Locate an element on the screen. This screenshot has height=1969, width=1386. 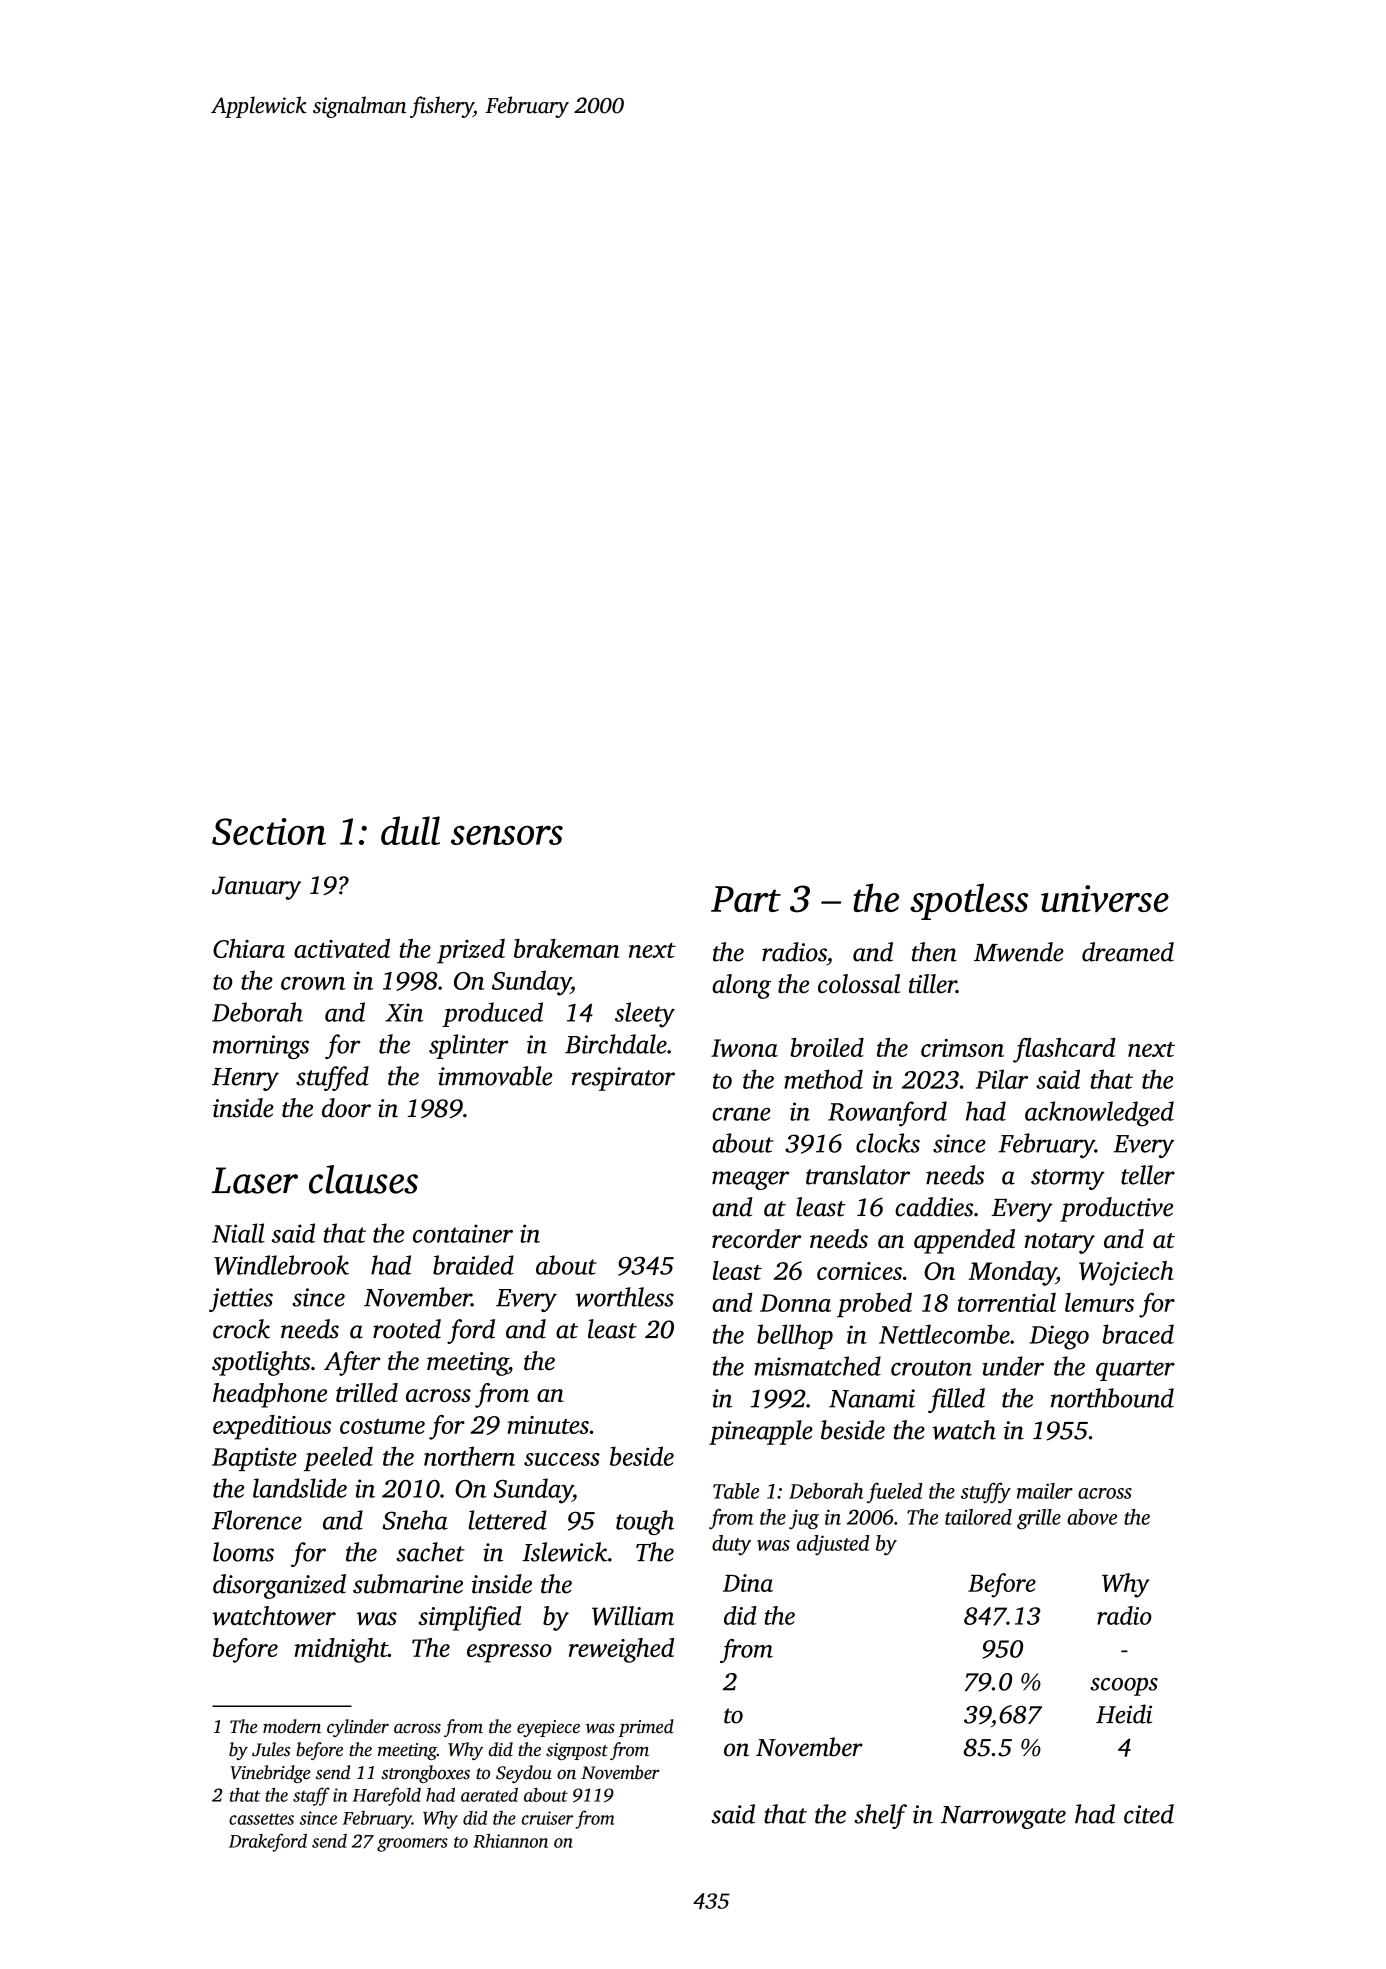
Windlebrook is located at coordinates (281, 1265).
